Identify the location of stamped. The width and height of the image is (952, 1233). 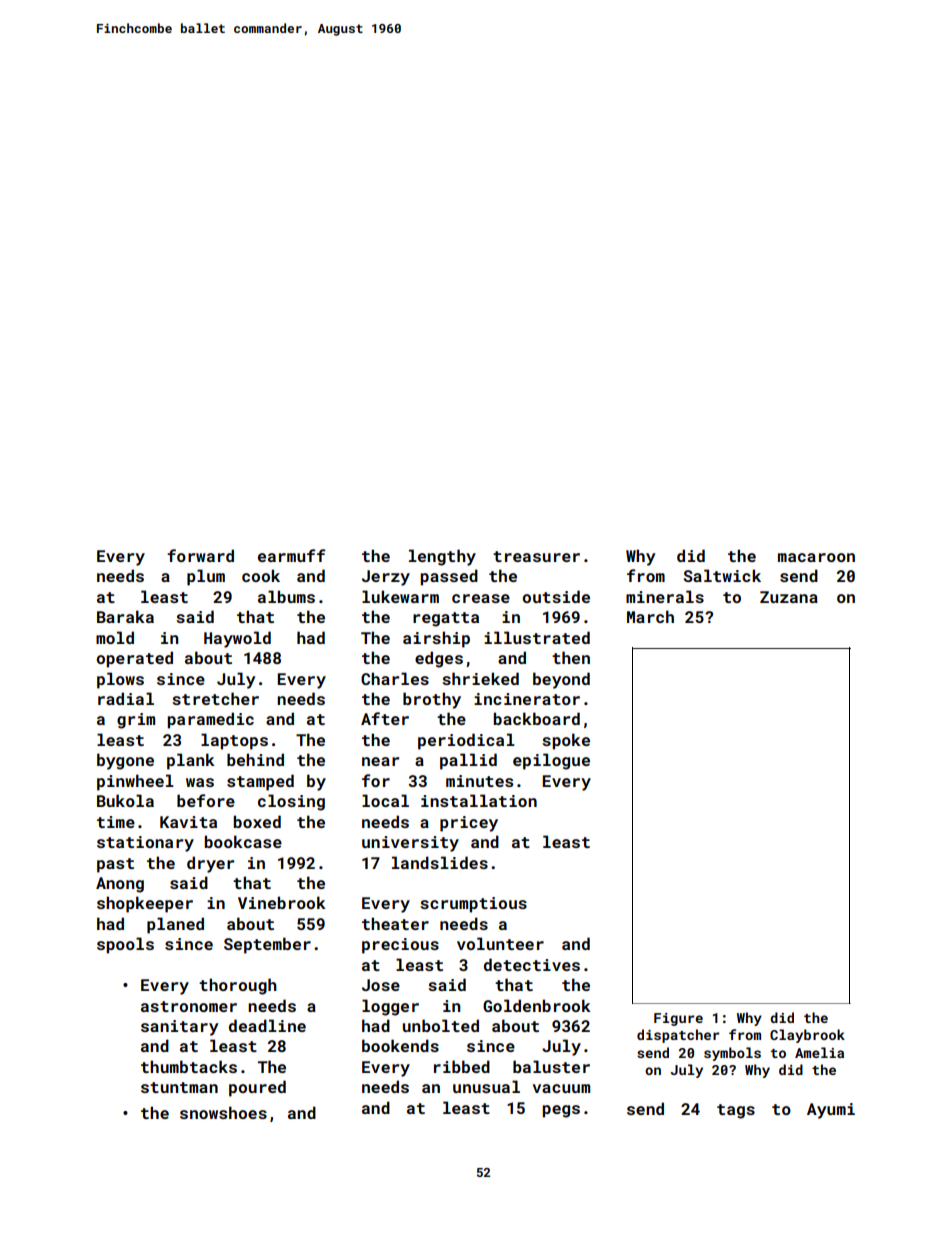
(260, 782).
